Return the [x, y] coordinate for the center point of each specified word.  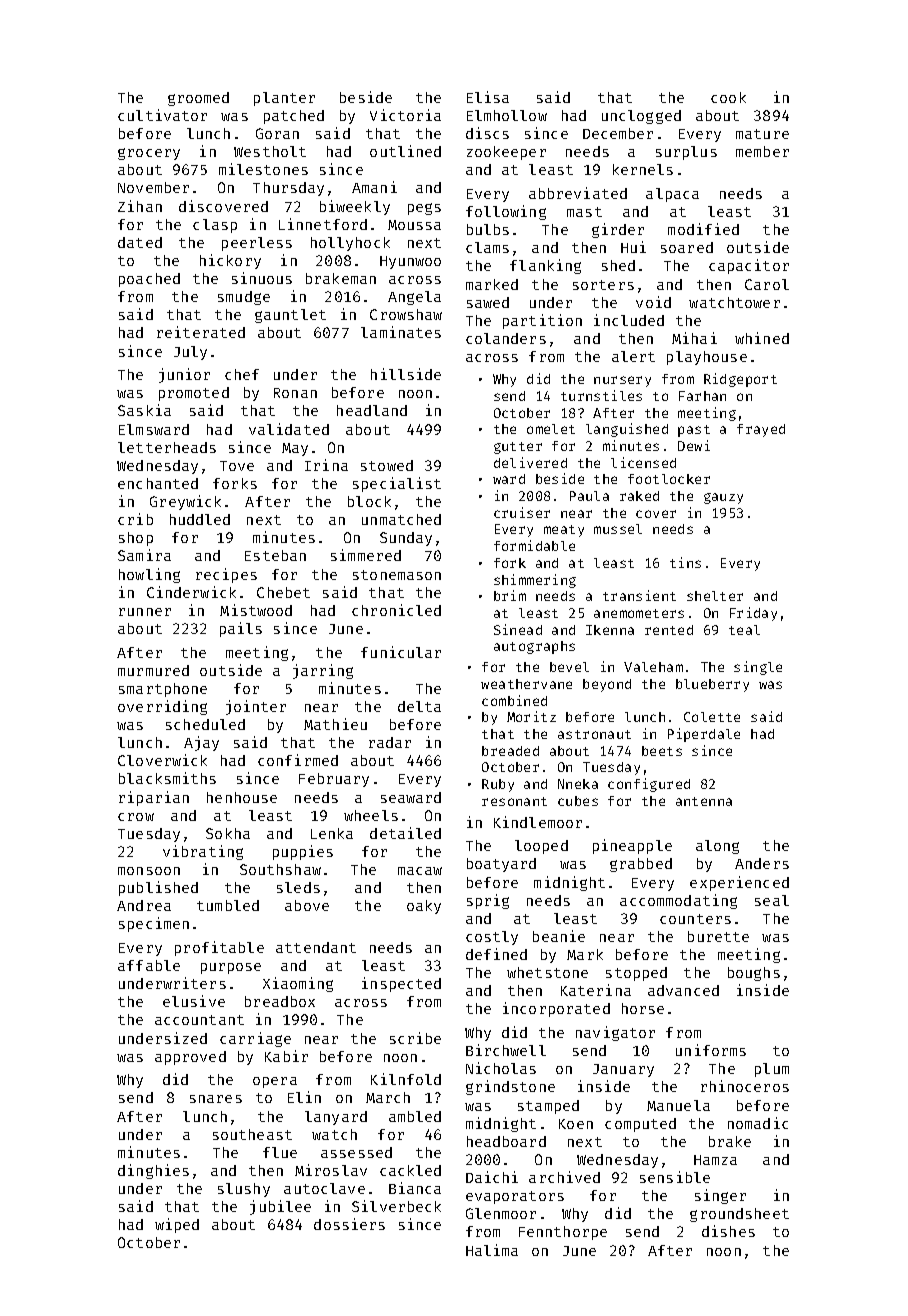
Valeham [653, 667]
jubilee [280, 1207]
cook [728, 97]
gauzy [723, 498]
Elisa [488, 97]
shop [136, 539]
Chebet [283, 592]
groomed [198, 99]
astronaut [594, 734]
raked [639, 496]
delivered [530, 462]
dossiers [349, 1224]
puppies [303, 852]
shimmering [535, 581]
